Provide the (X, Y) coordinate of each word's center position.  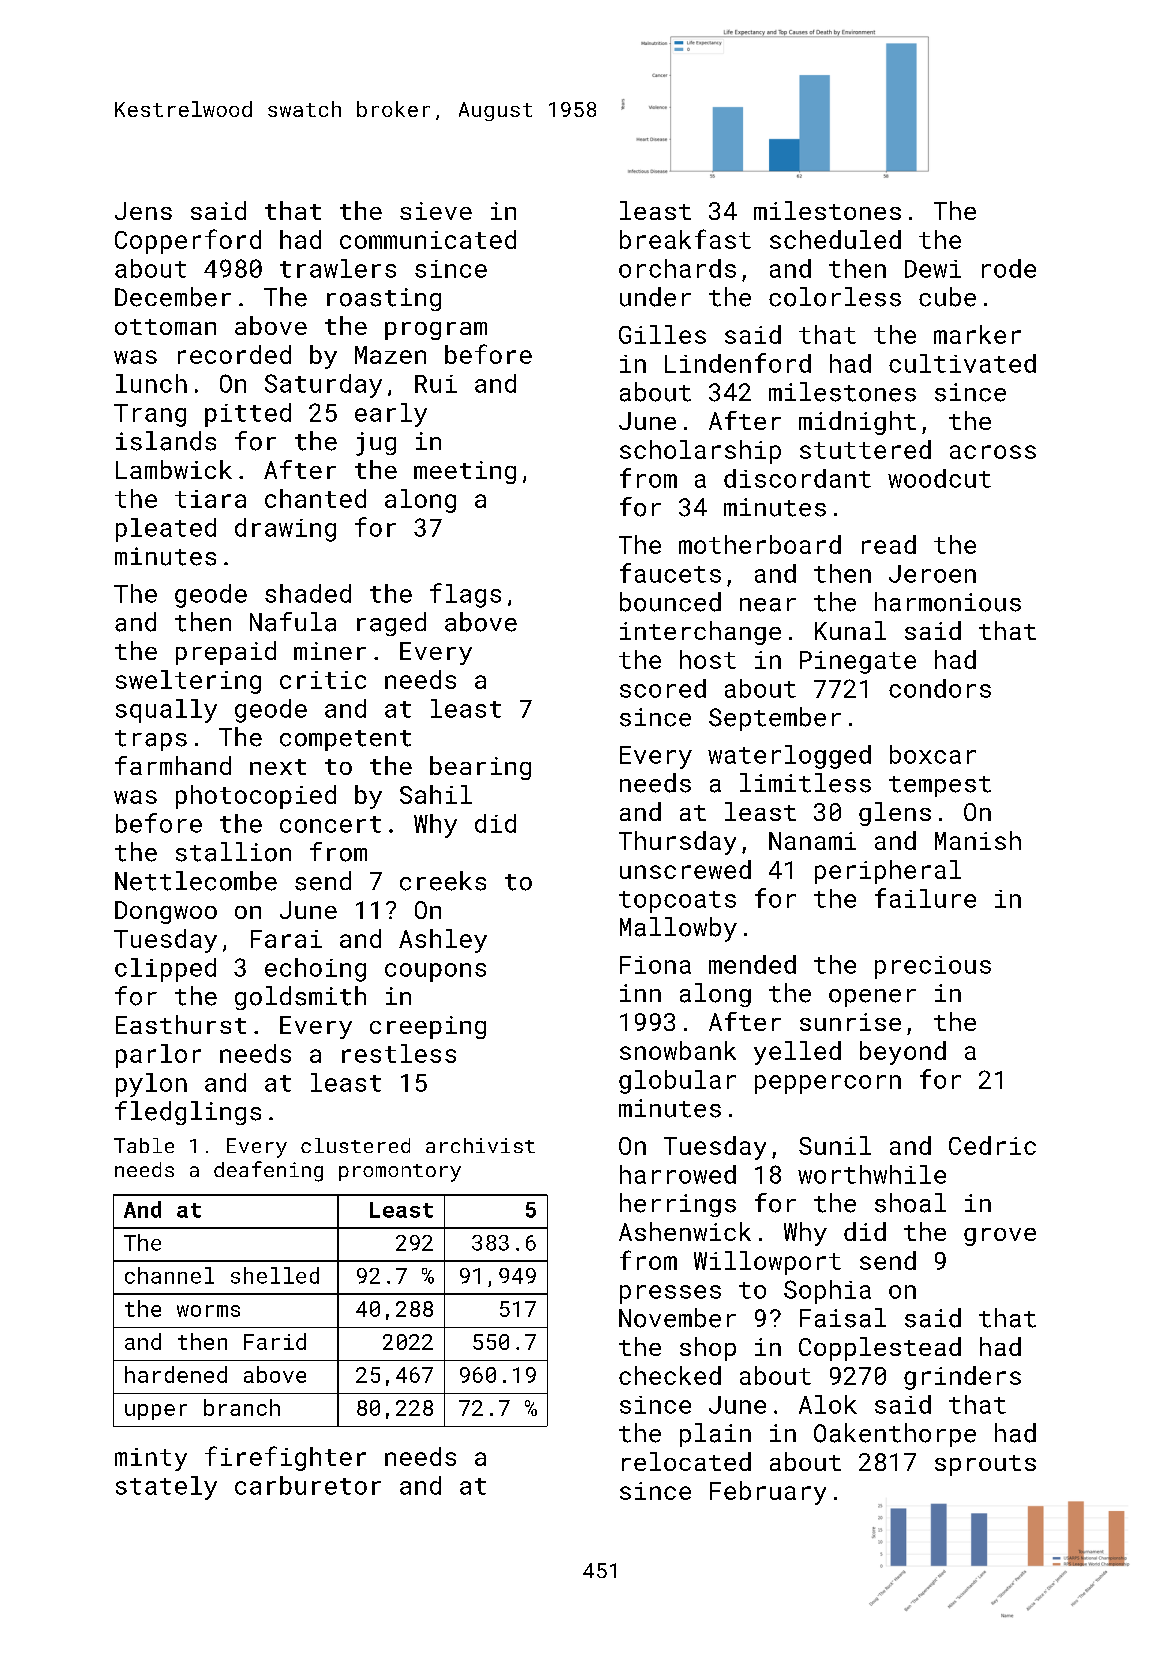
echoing (315, 970)
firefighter (285, 1458)
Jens (143, 211)
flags (465, 595)
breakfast (685, 239)
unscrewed (685, 869)
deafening (268, 1171)
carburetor (308, 1485)
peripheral (888, 872)
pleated (166, 530)
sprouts (985, 1465)
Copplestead (880, 1349)
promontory (400, 1173)
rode (1009, 268)
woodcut (939, 478)
